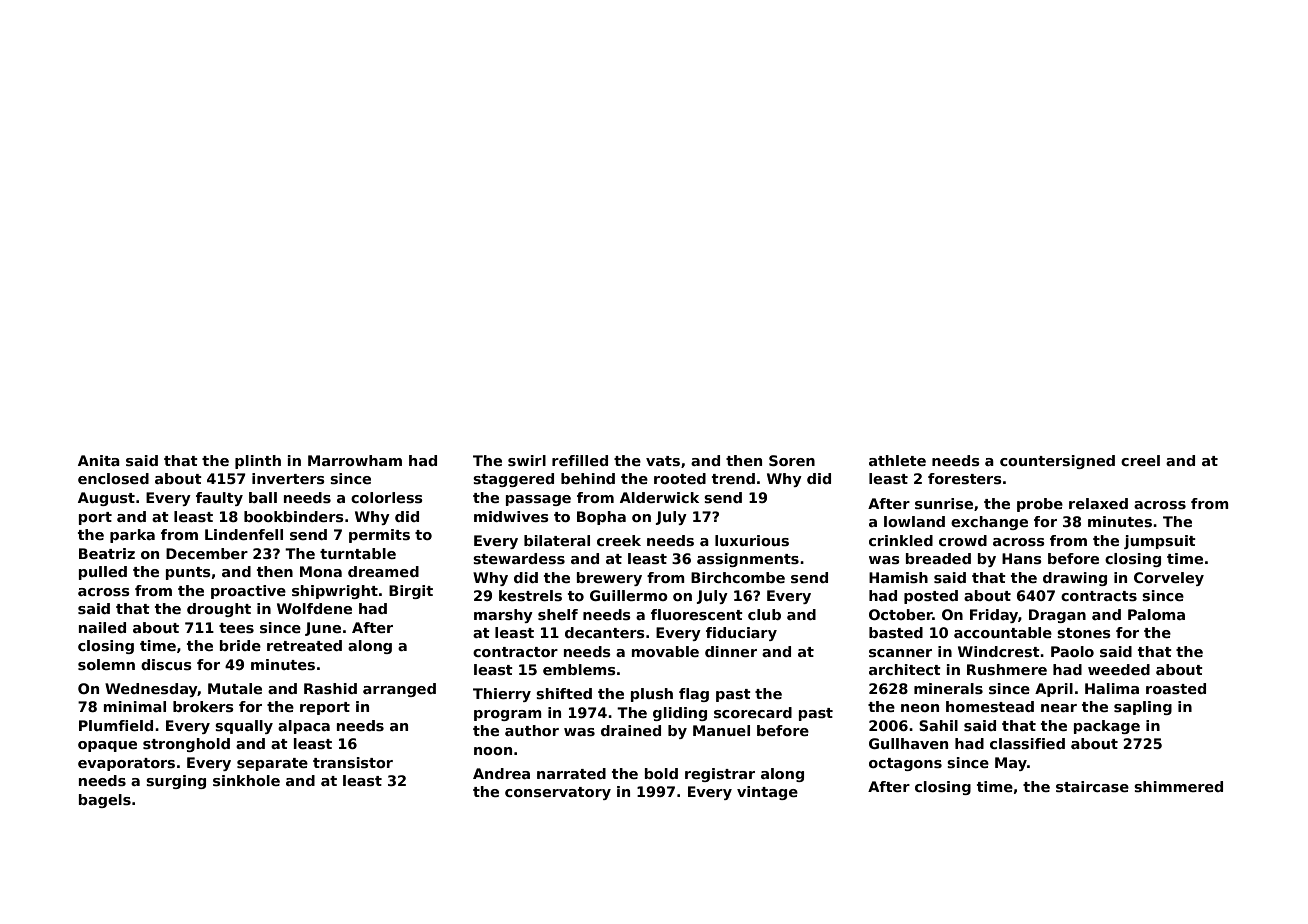  What do you see at coordinates (663, 461) in the screenshot?
I see `vats` at bounding box center [663, 461].
